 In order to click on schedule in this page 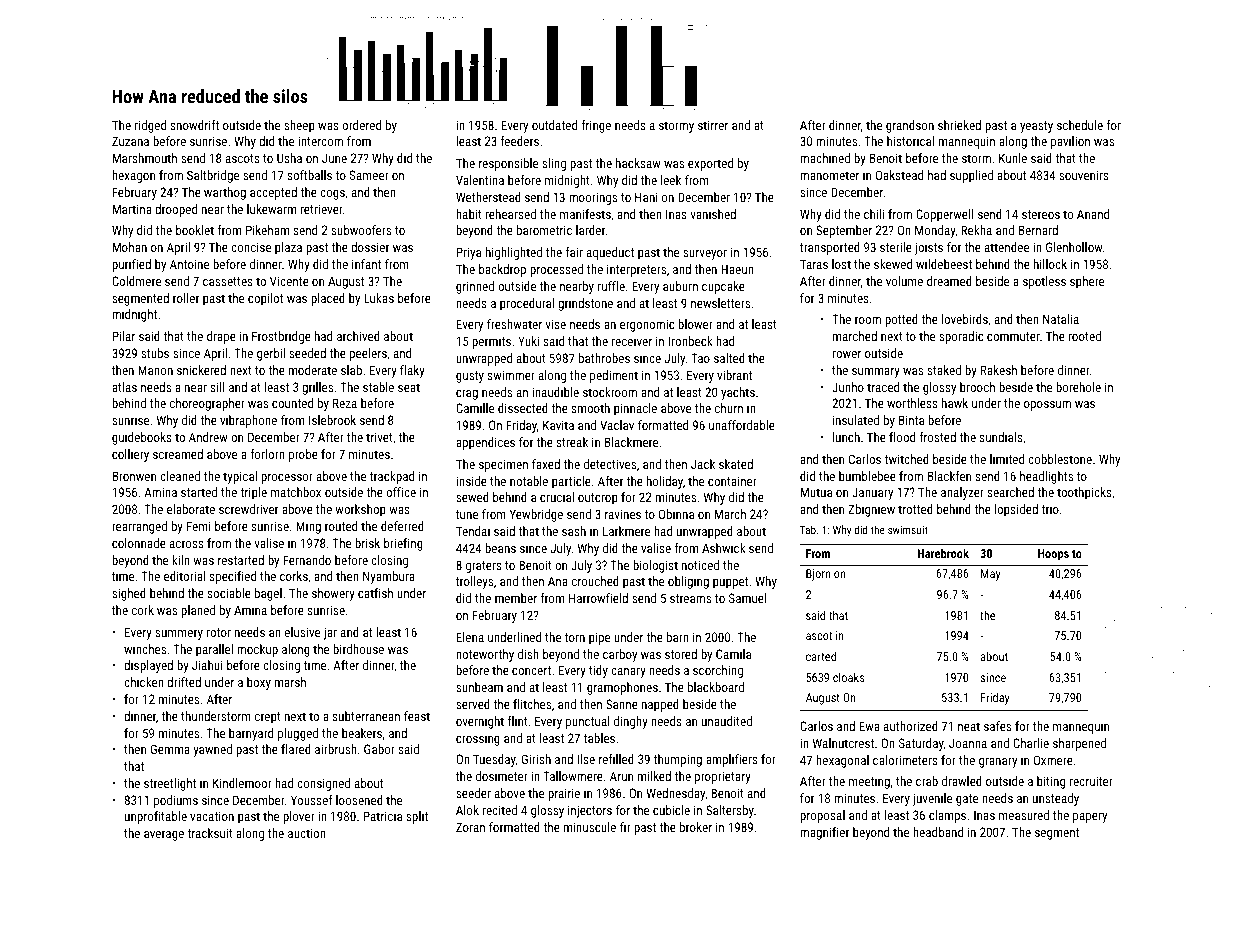, I will do `click(1080, 125)`.
